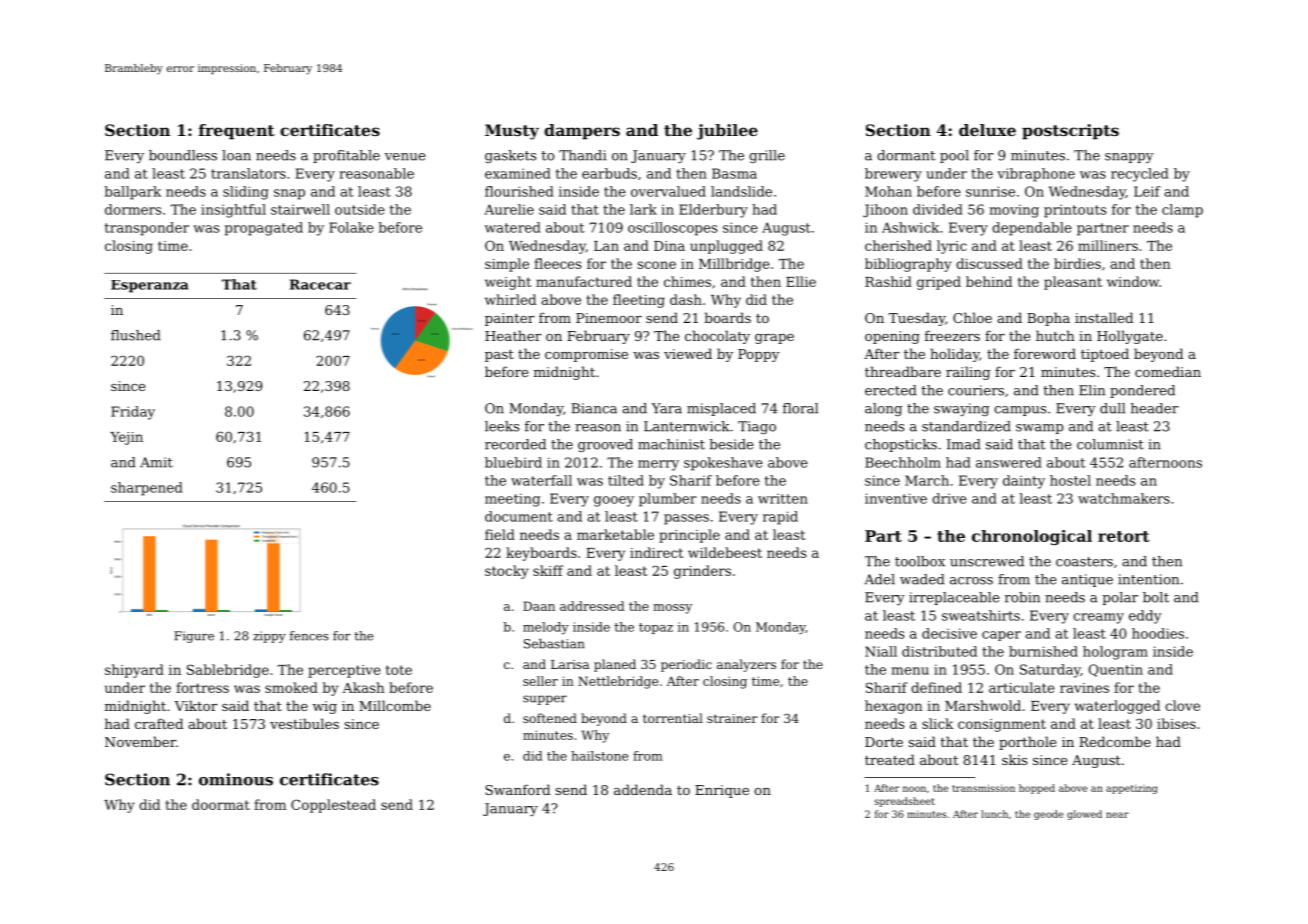  What do you see at coordinates (656, 552) in the screenshot?
I see `indirect` at bounding box center [656, 552].
